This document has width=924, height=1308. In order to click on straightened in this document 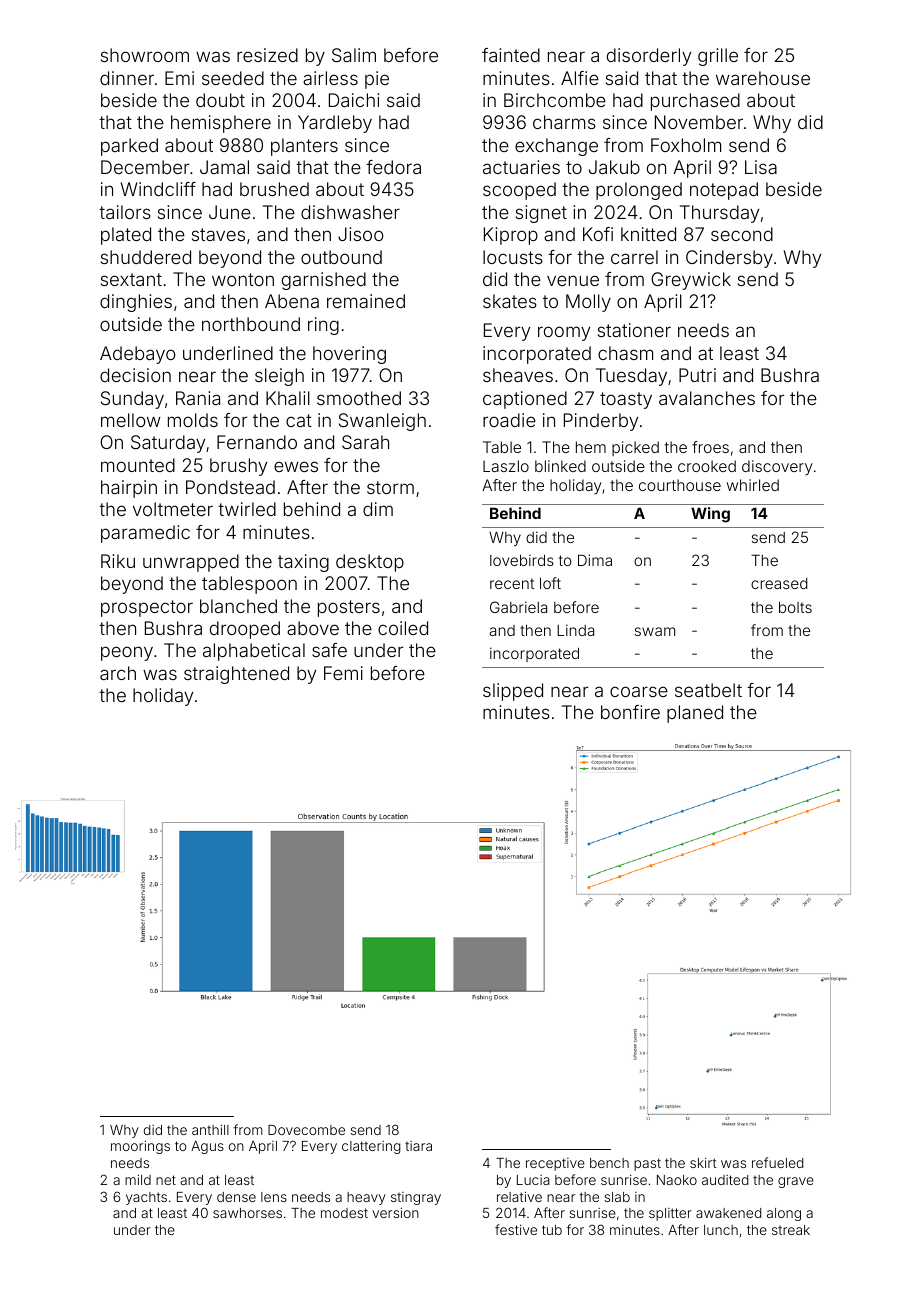, I will do `click(236, 675)`.
